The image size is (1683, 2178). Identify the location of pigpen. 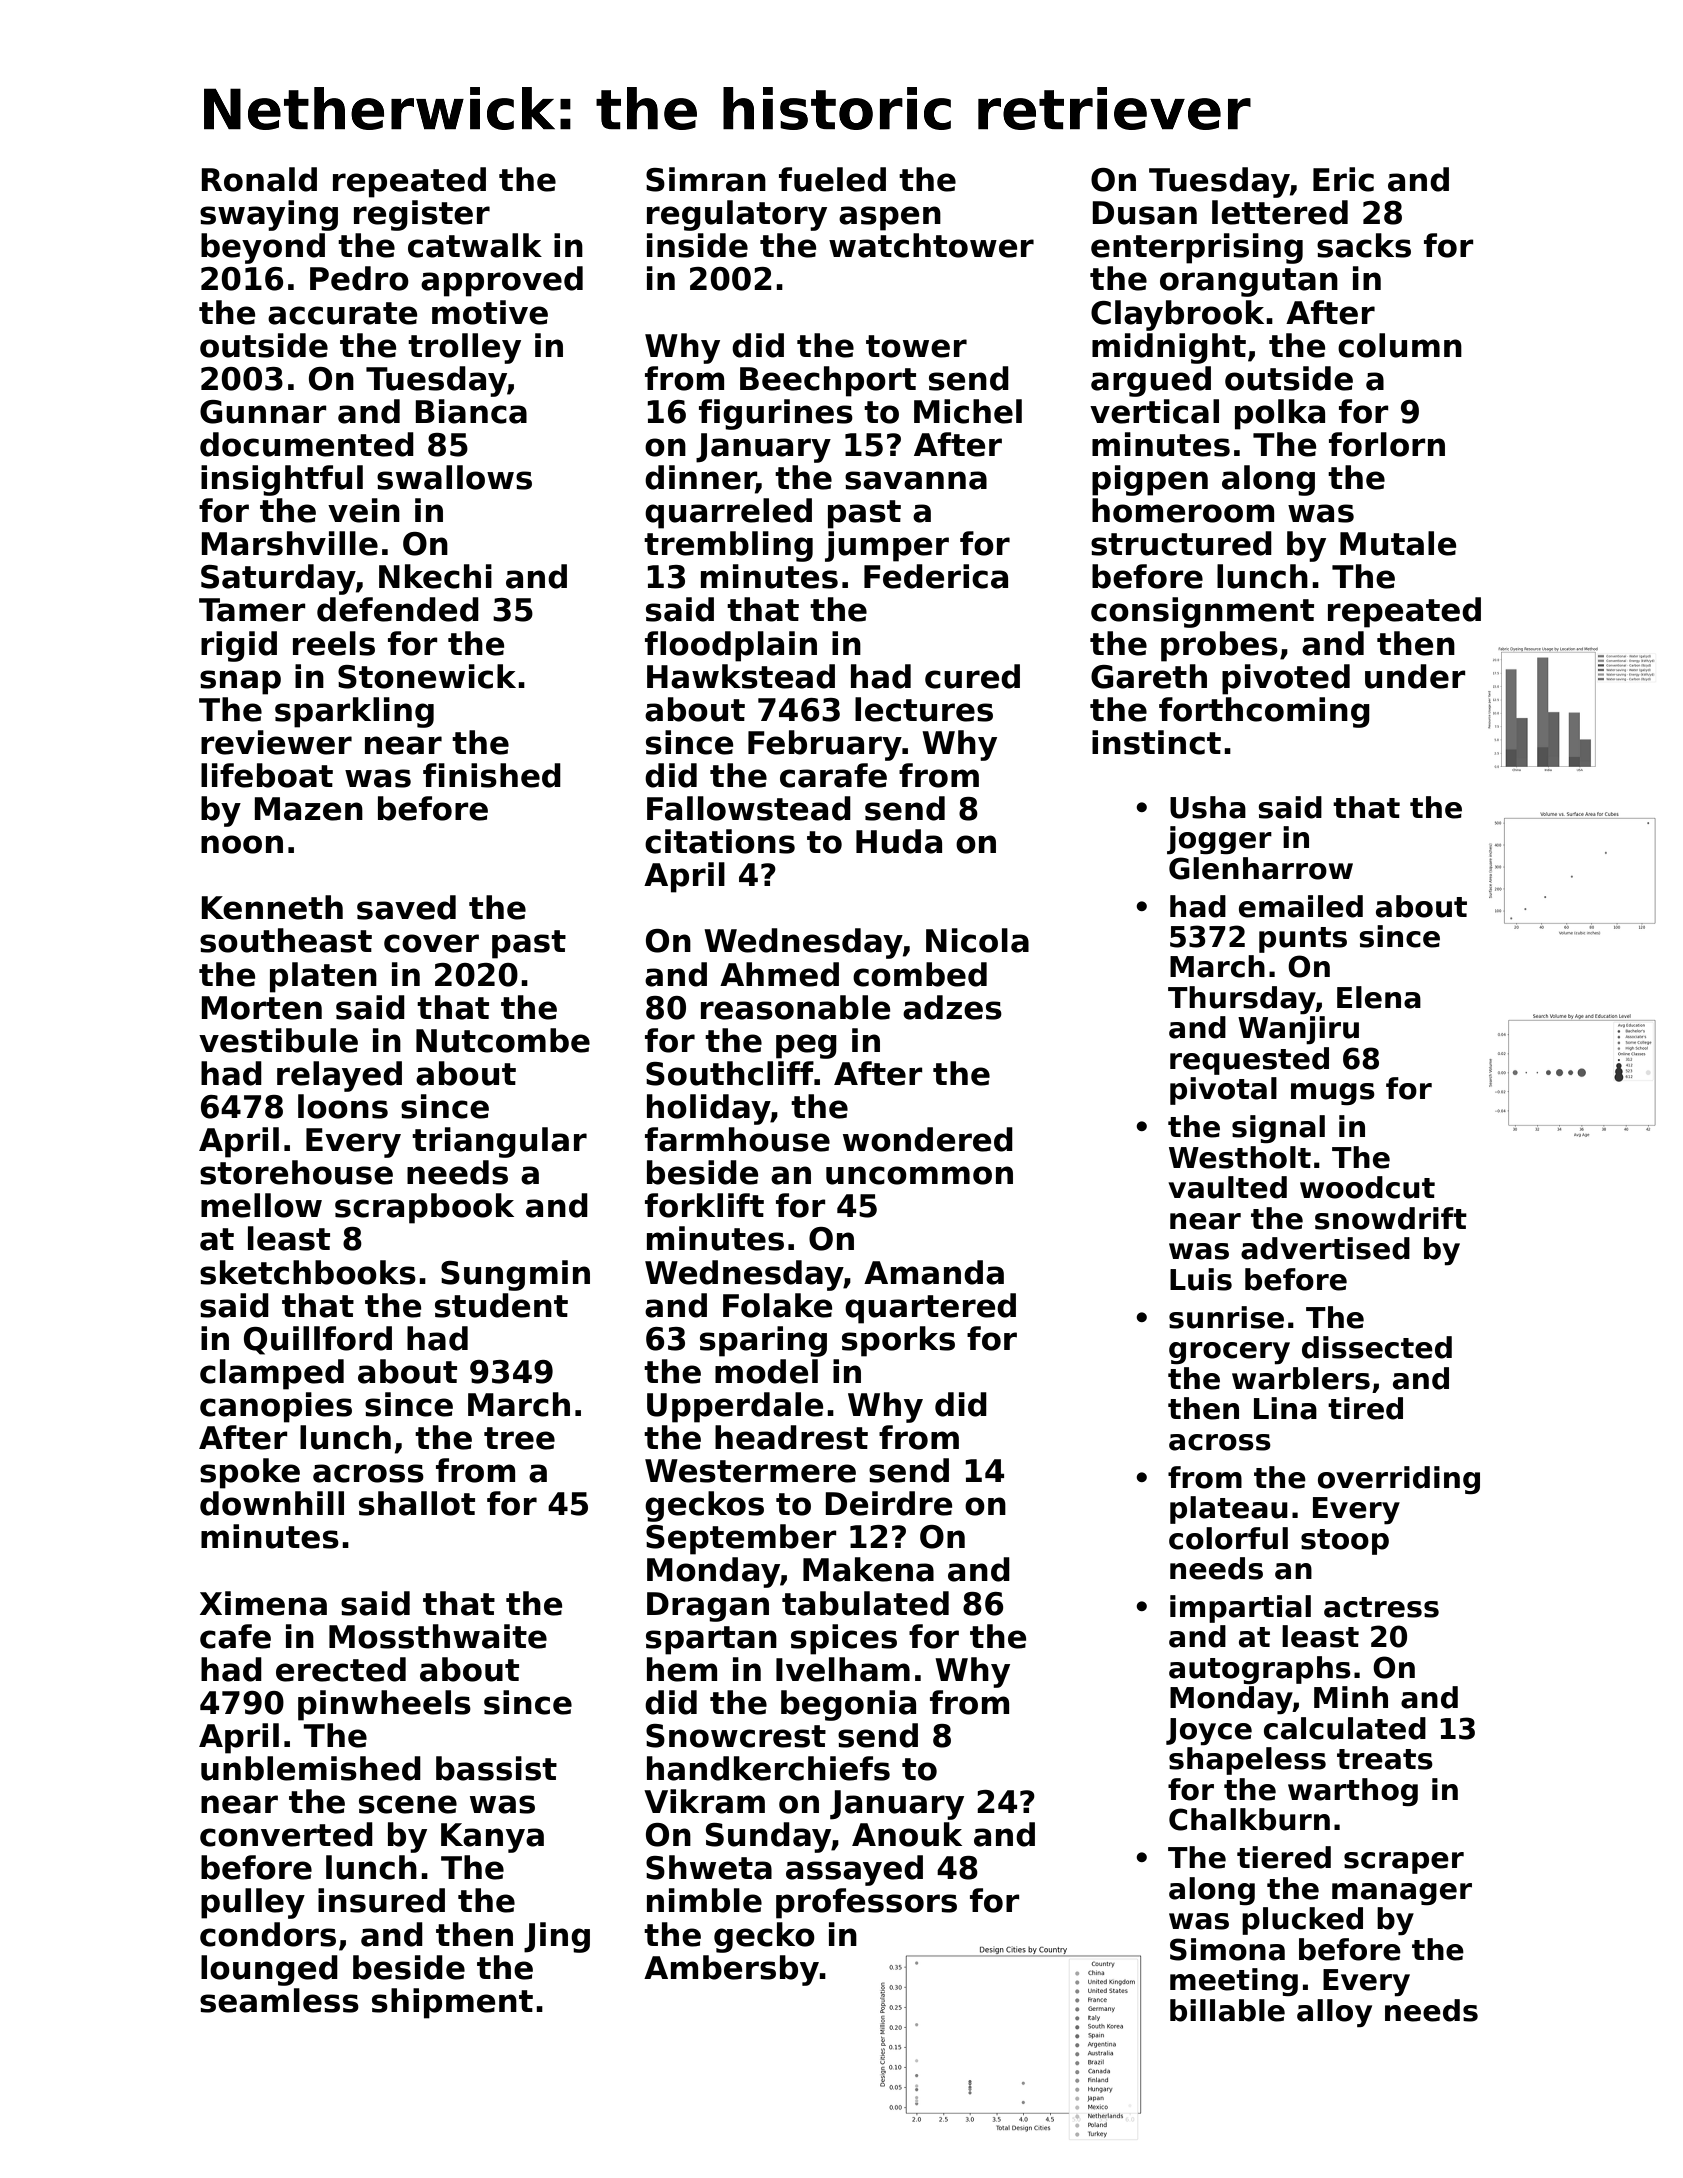
(1150, 480).
